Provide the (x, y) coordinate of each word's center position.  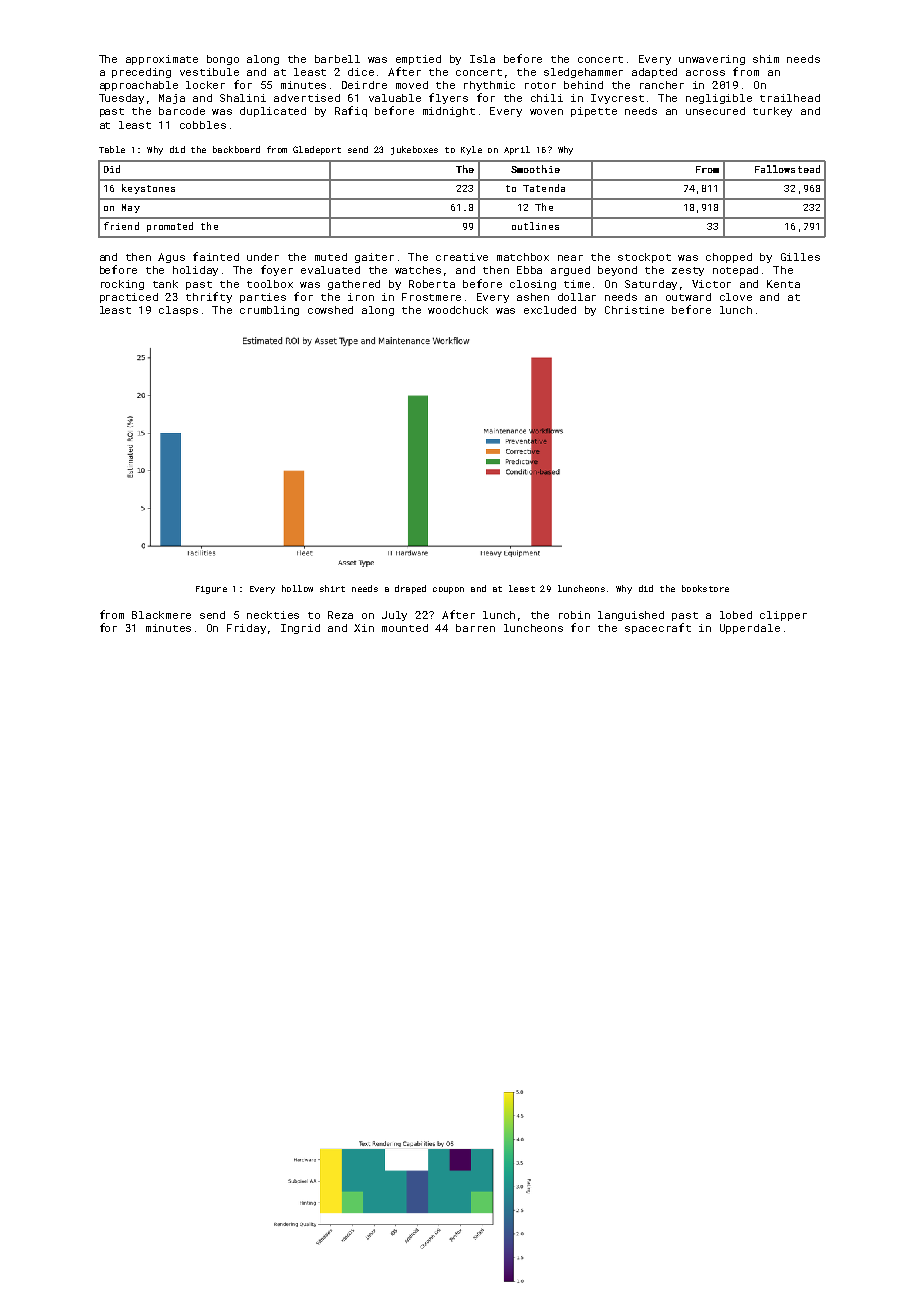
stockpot (644, 258)
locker (205, 85)
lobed (736, 615)
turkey (772, 112)
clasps (178, 311)
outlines (535, 226)
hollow (297, 588)
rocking (122, 285)
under (263, 257)
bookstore (705, 588)
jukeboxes (414, 150)
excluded (550, 310)
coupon (448, 590)
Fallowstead (787, 169)
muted (331, 257)
